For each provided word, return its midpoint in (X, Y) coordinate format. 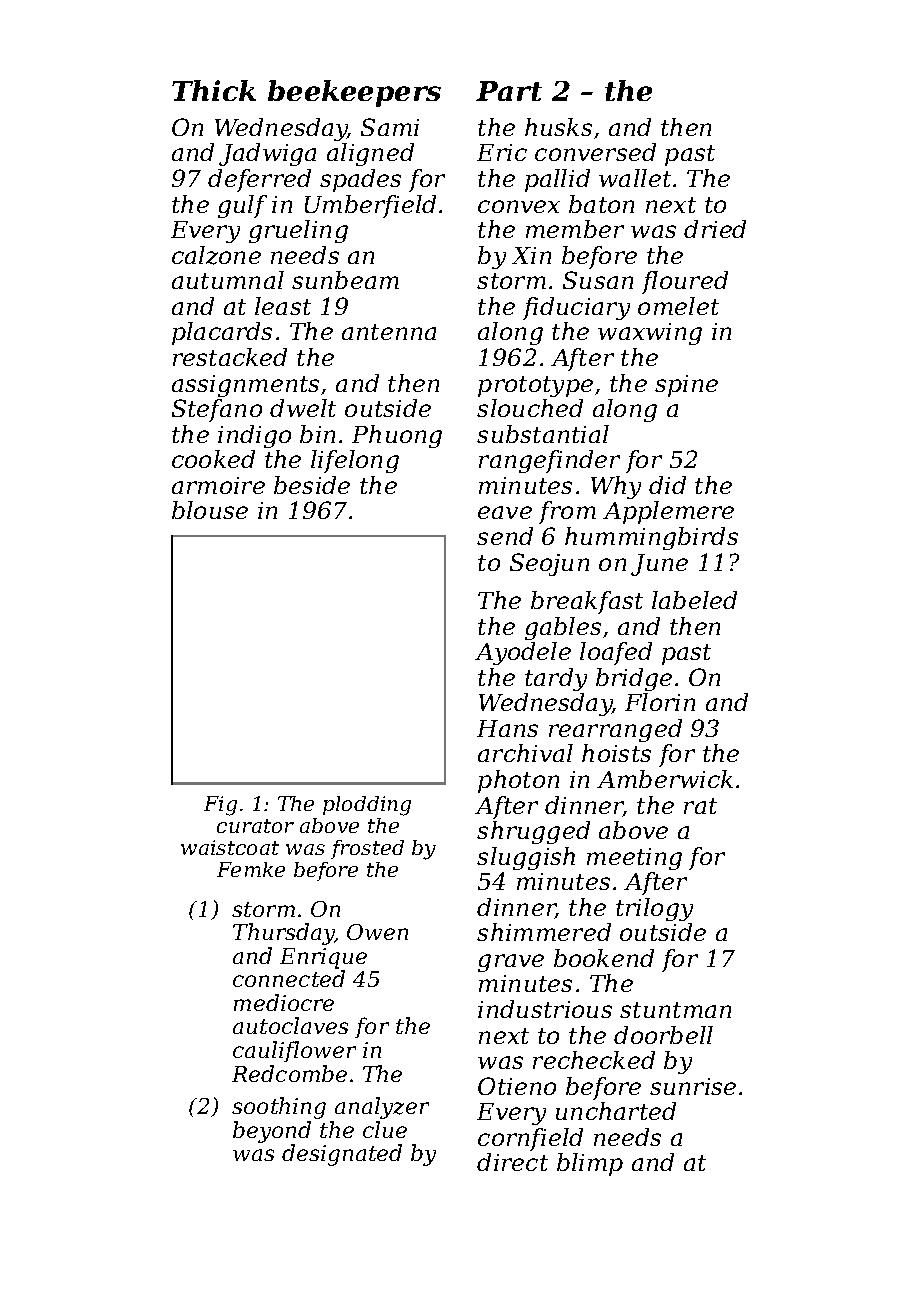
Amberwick (665, 779)
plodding (367, 806)
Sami (390, 127)
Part (509, 91)
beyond (272, 1132)
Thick (214, 90)
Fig (220, 806)
